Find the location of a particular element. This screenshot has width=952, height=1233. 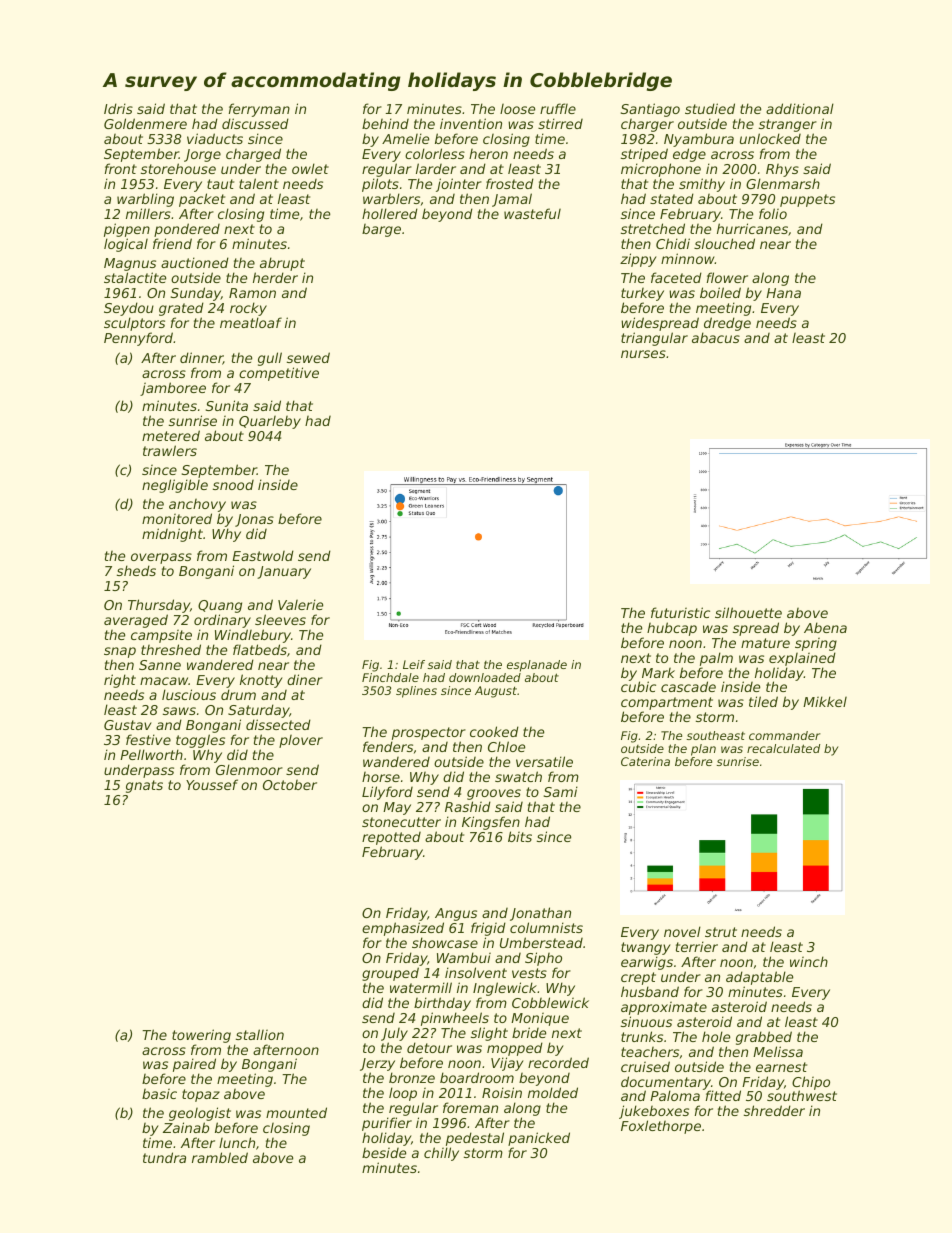

front is located at coordinates (121, 168).
